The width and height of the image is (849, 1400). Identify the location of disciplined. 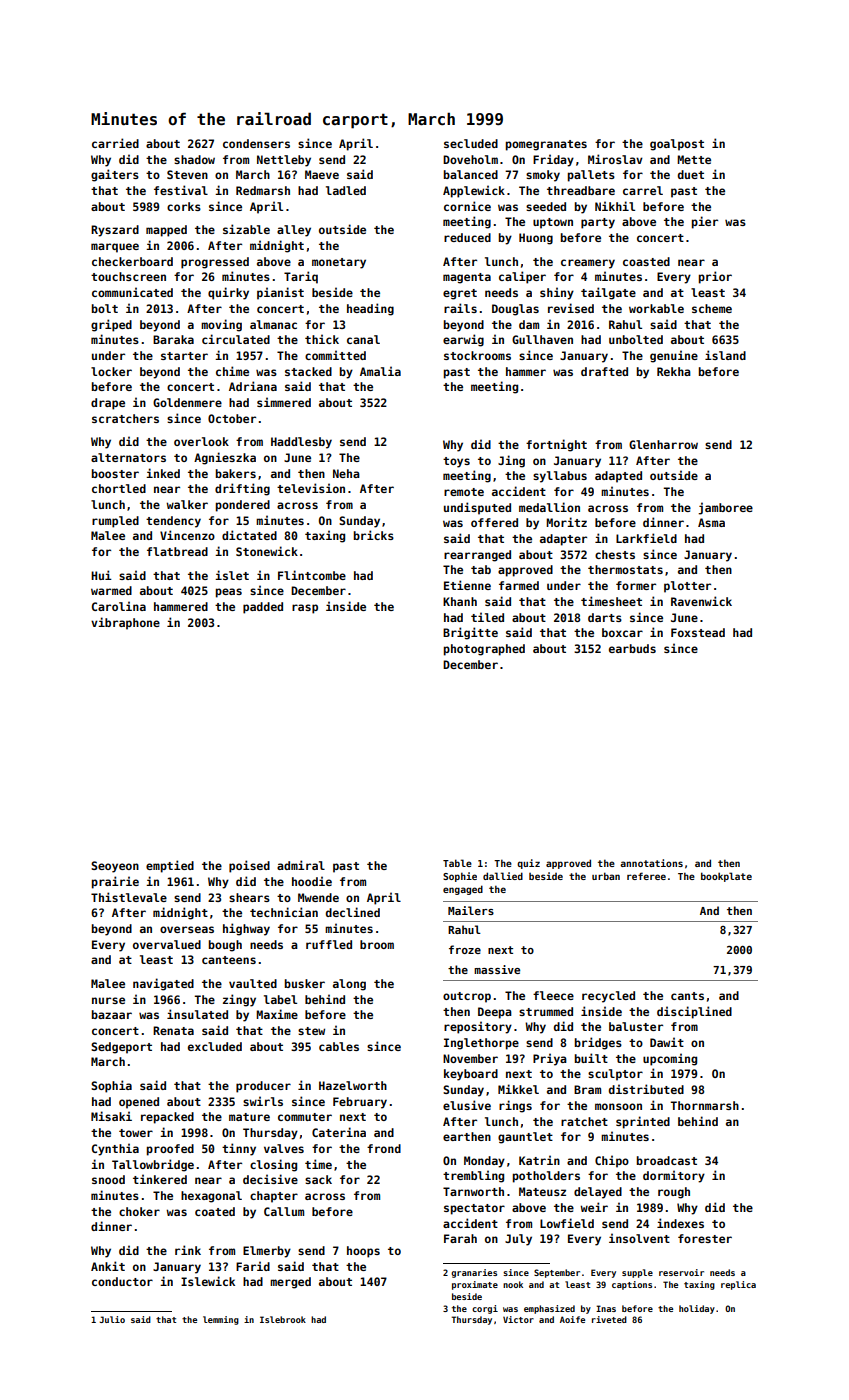
(694, 1012).
